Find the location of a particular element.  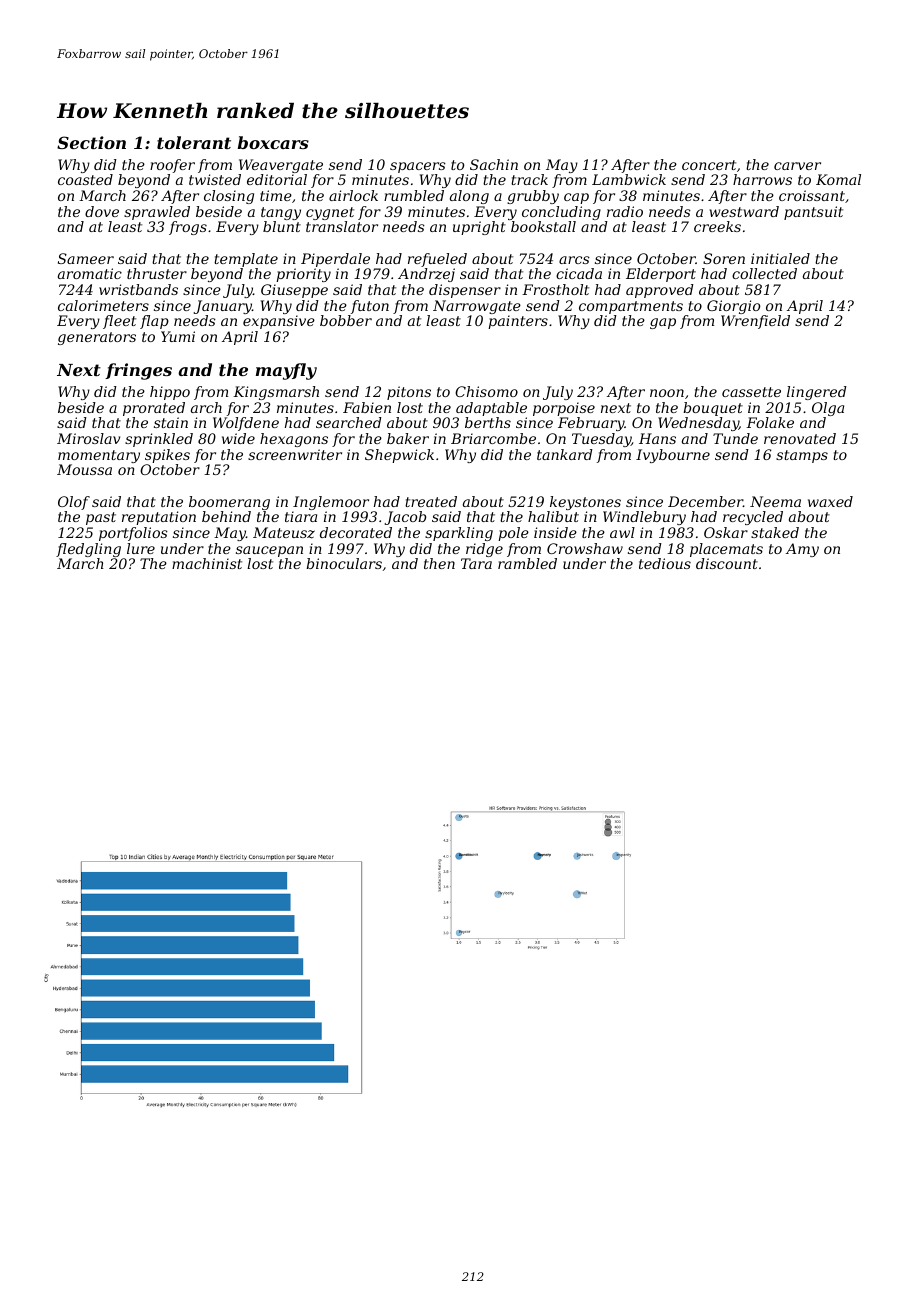

tolerant is located at coordinates (194, 142).
